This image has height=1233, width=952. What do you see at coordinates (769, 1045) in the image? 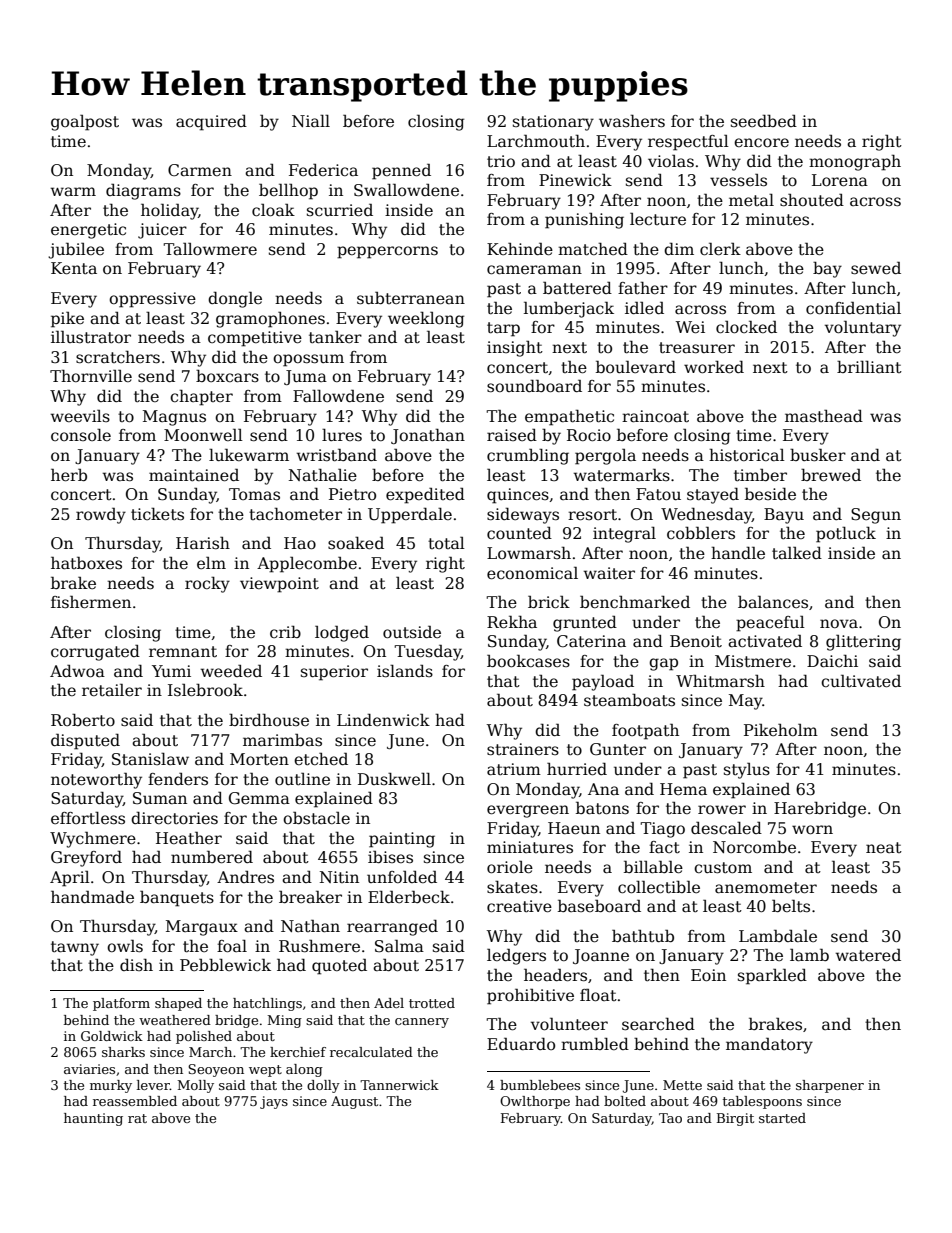
I see `mandatory` at bounding box center [769, 1045].
